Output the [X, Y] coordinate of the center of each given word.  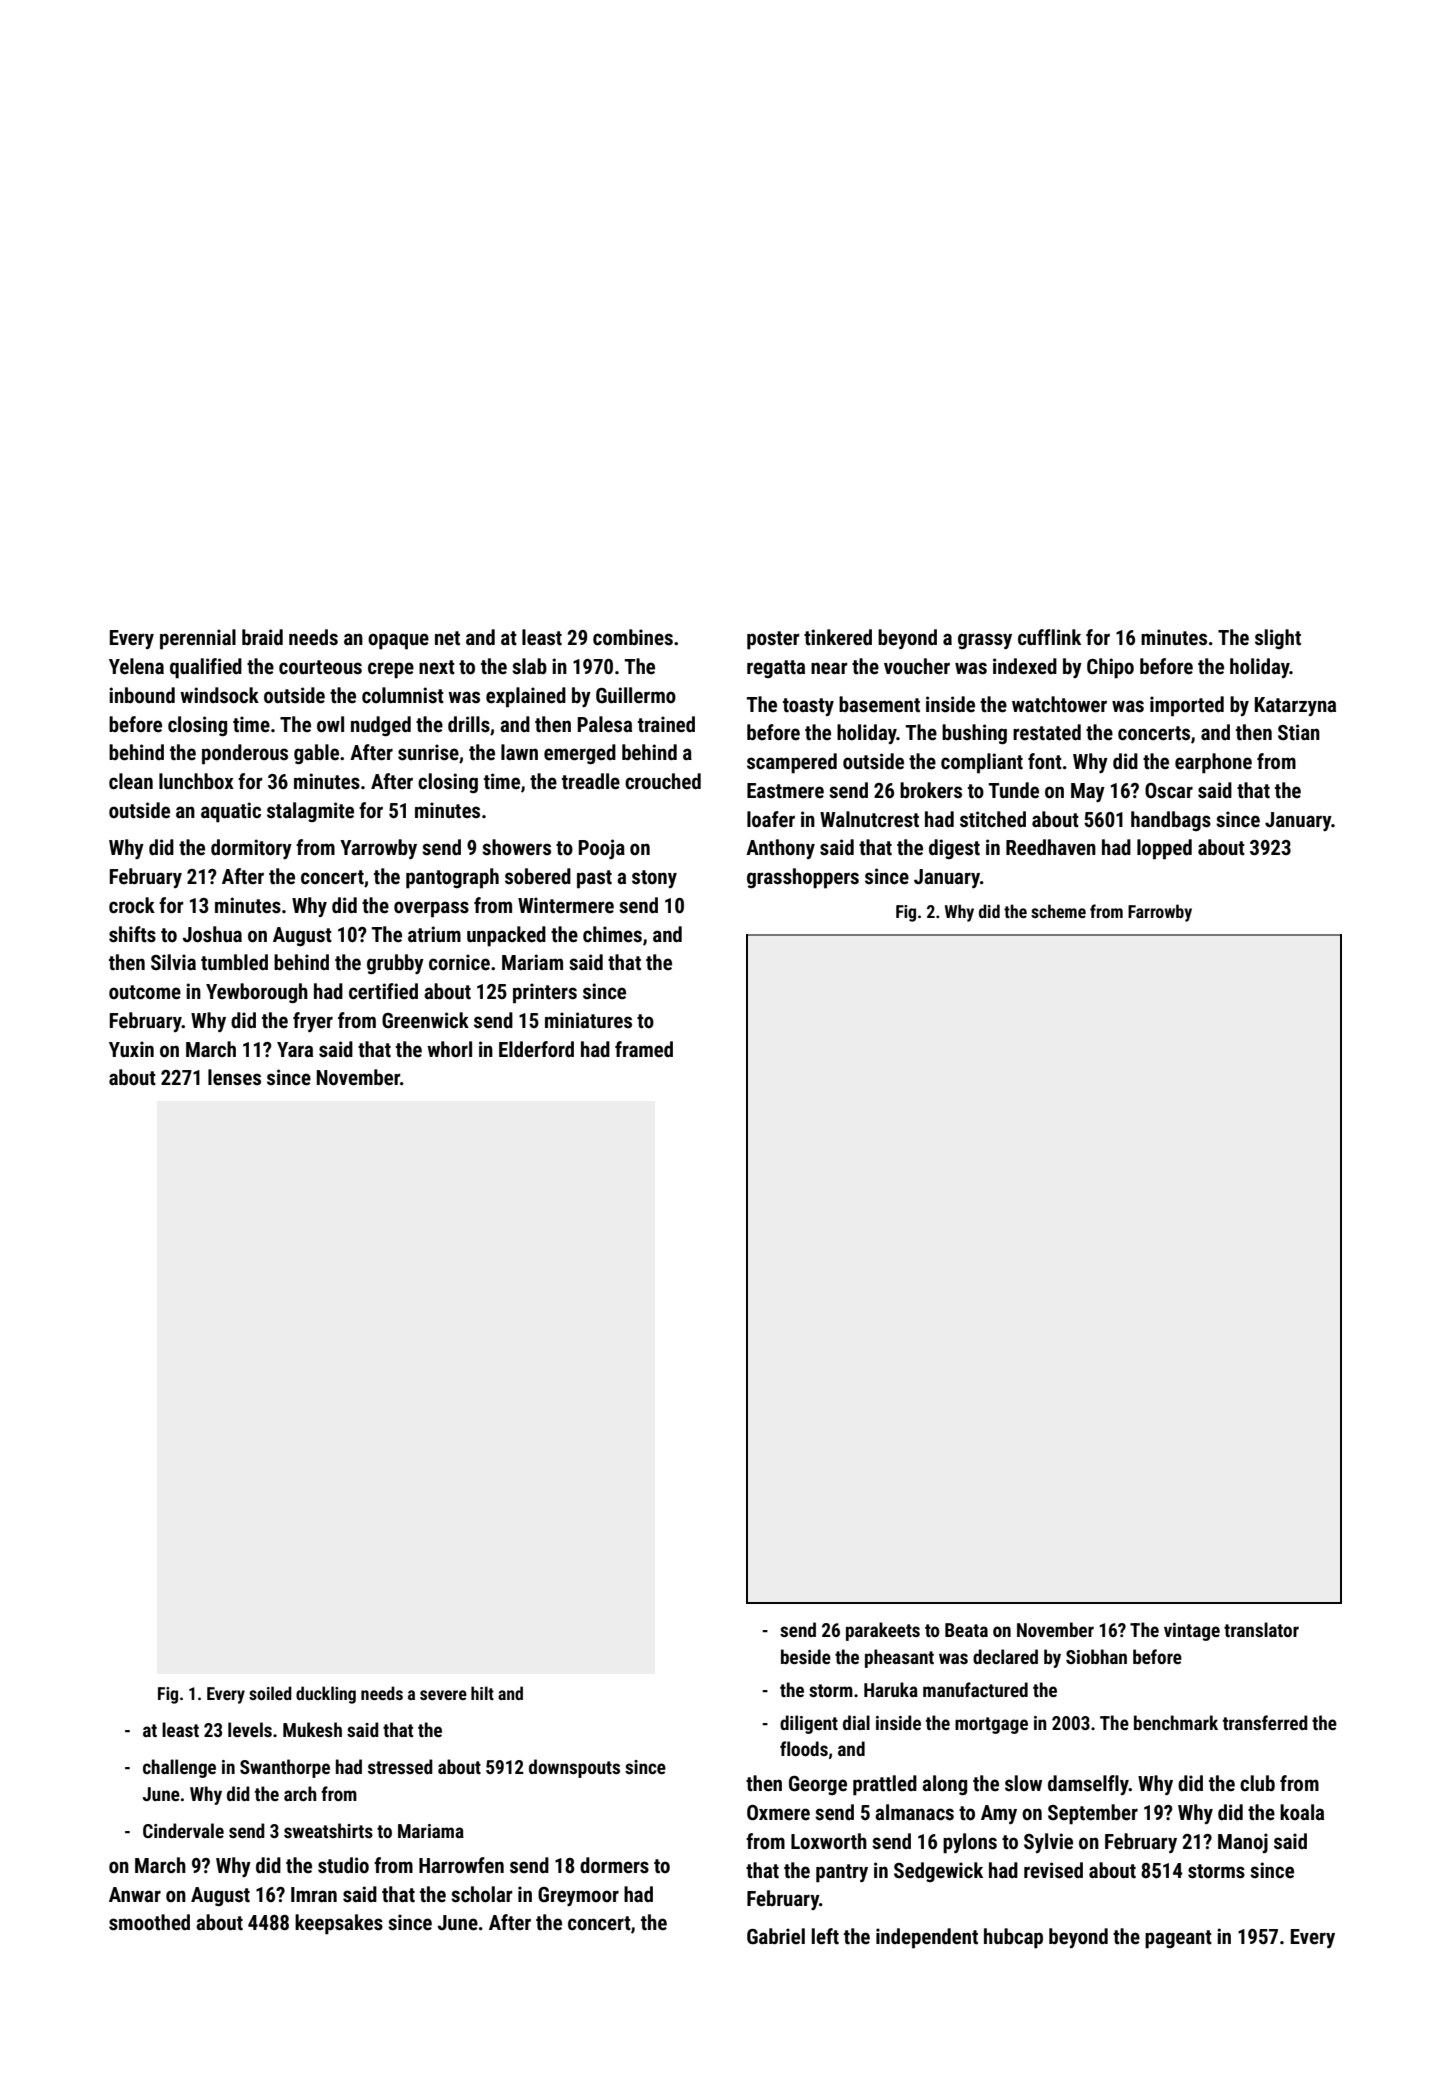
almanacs [914, 1812]
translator [1261, 1629]
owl [330, 724]
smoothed [149, 1922]
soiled [270, 1693]
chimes [612, 934]
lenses [234, 1077]
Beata [966, 1630]
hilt [482, 1693]
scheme [1058, 911]
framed [644, 1049]
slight [1278, 639]
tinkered [838, 637]
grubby [395, 964]
